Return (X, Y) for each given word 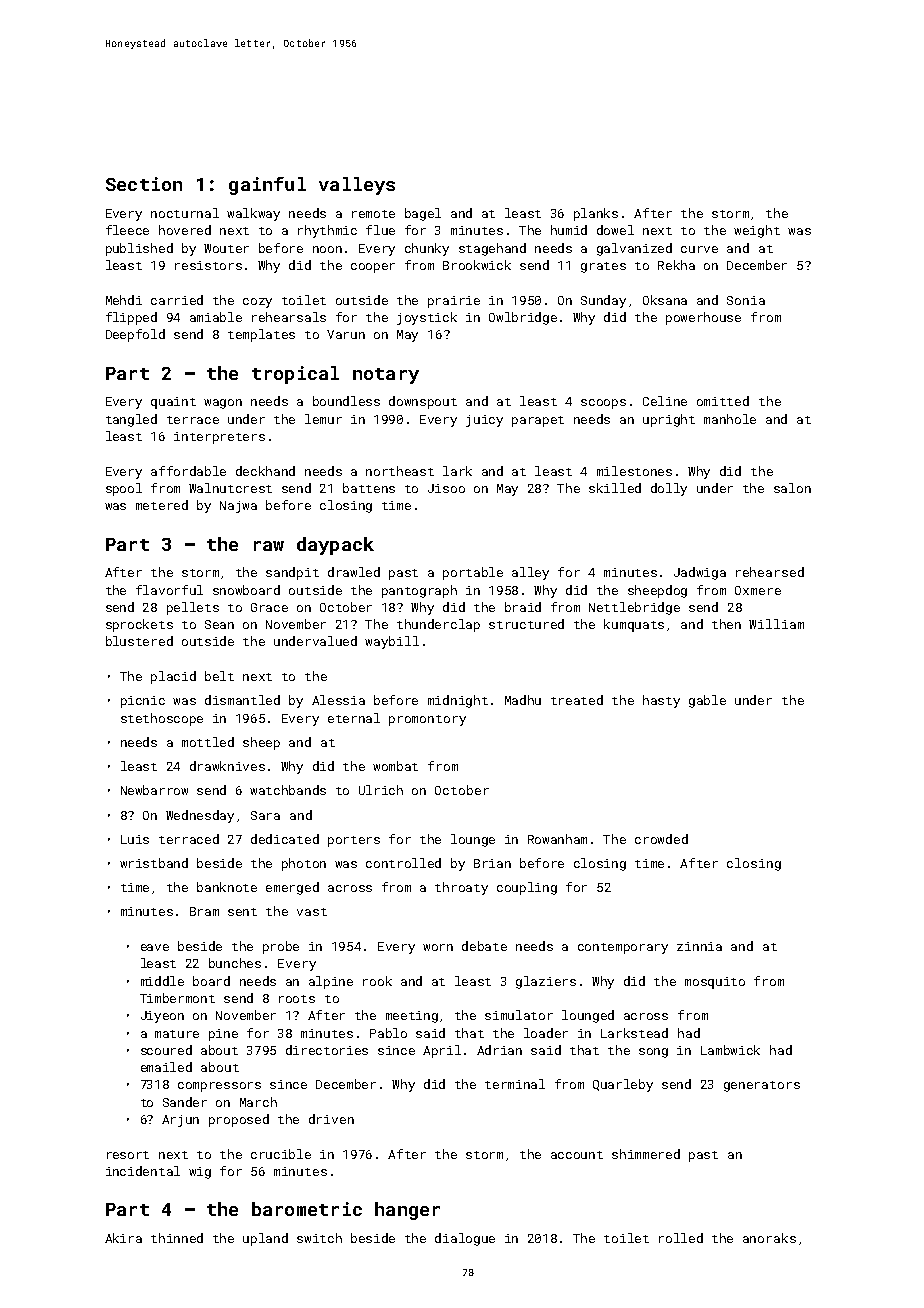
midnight (458, 701)
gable (707, 701)
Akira (123, 1238)
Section (144, 184)
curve (699, 249)
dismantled (242, 700)
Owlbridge (523, 318)
